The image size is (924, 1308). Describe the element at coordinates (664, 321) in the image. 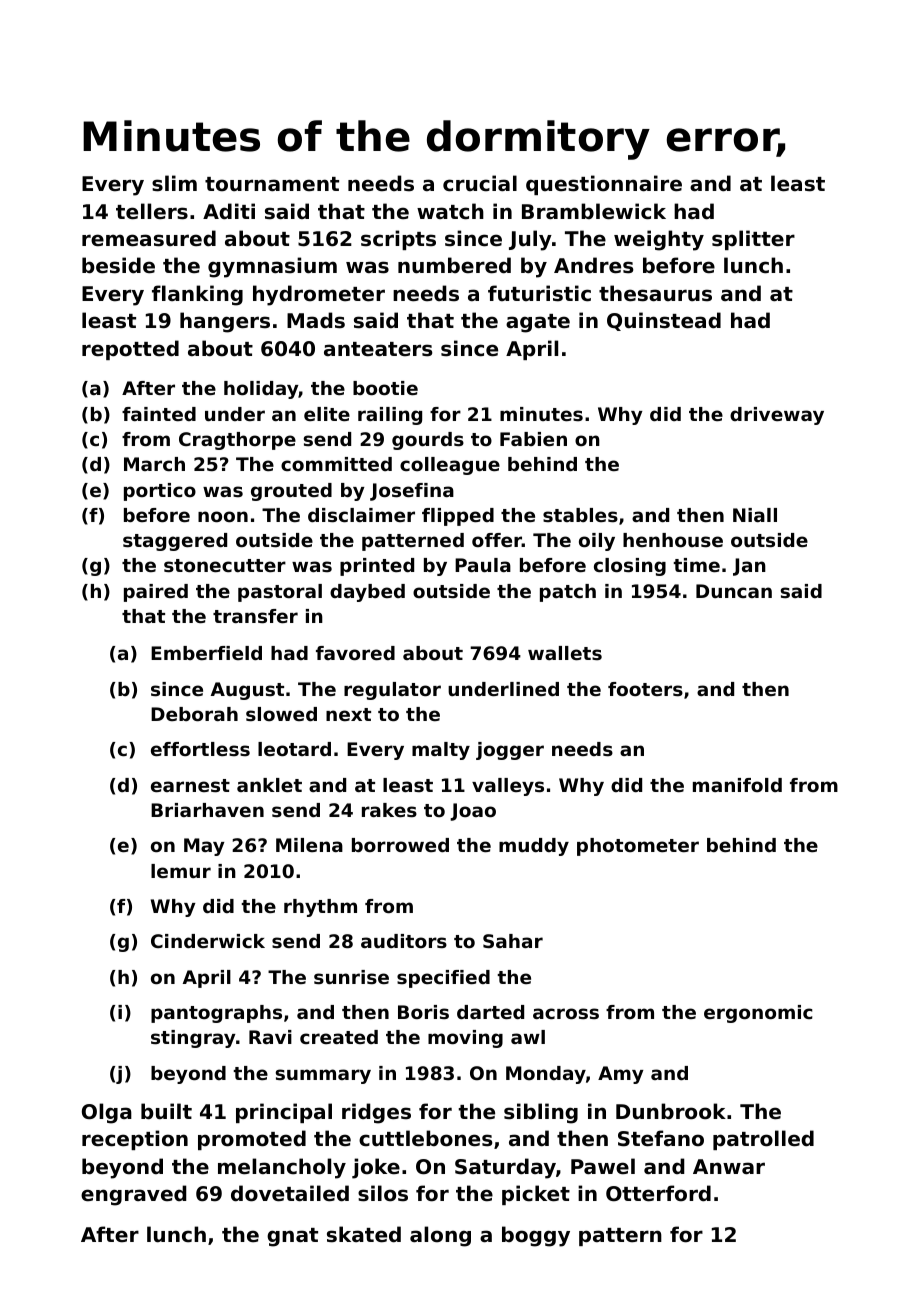

I see `Quinstead` at that location.
